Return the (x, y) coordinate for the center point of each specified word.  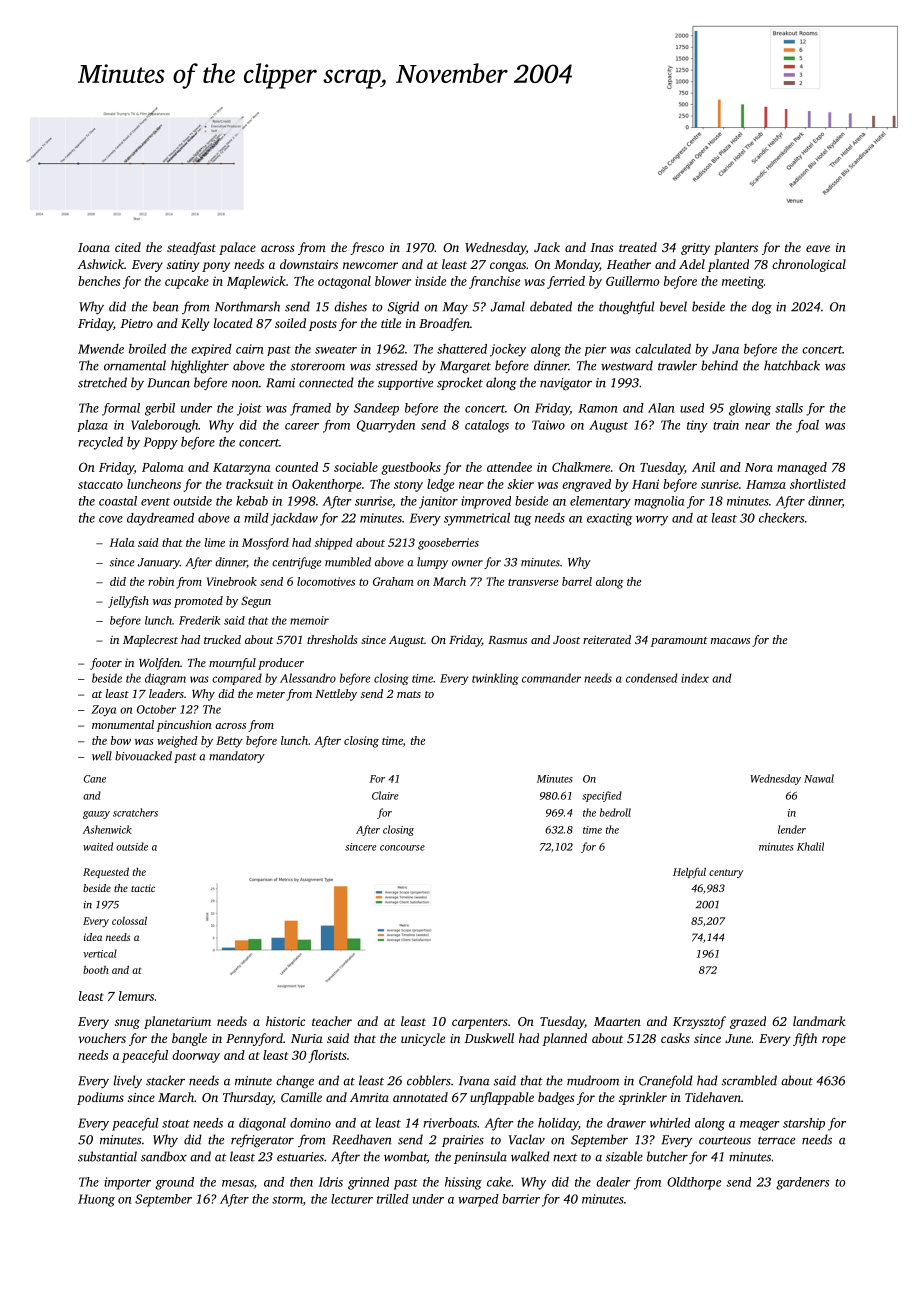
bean (166, 306)
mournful (232, 664)
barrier (521, 1199)
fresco (367, 248)
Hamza (766, 484)
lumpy (432, 563)
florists (328, 1056)
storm (287, 1200)
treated (638, 247)
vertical (100, 953)
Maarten (617, 1021)
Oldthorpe (694, 1183)
